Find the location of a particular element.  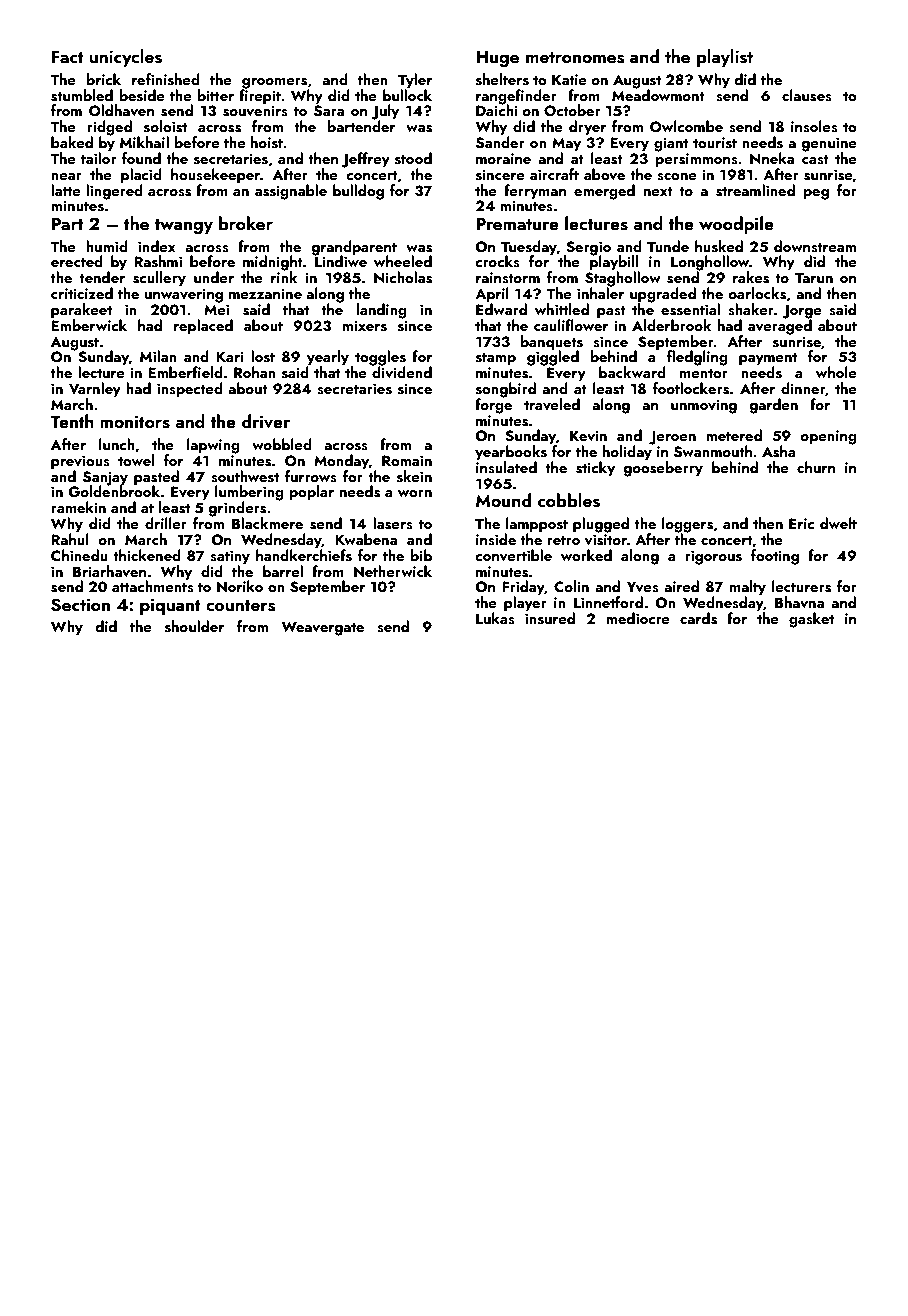

bulldog is located at coordinates (358, 192).
